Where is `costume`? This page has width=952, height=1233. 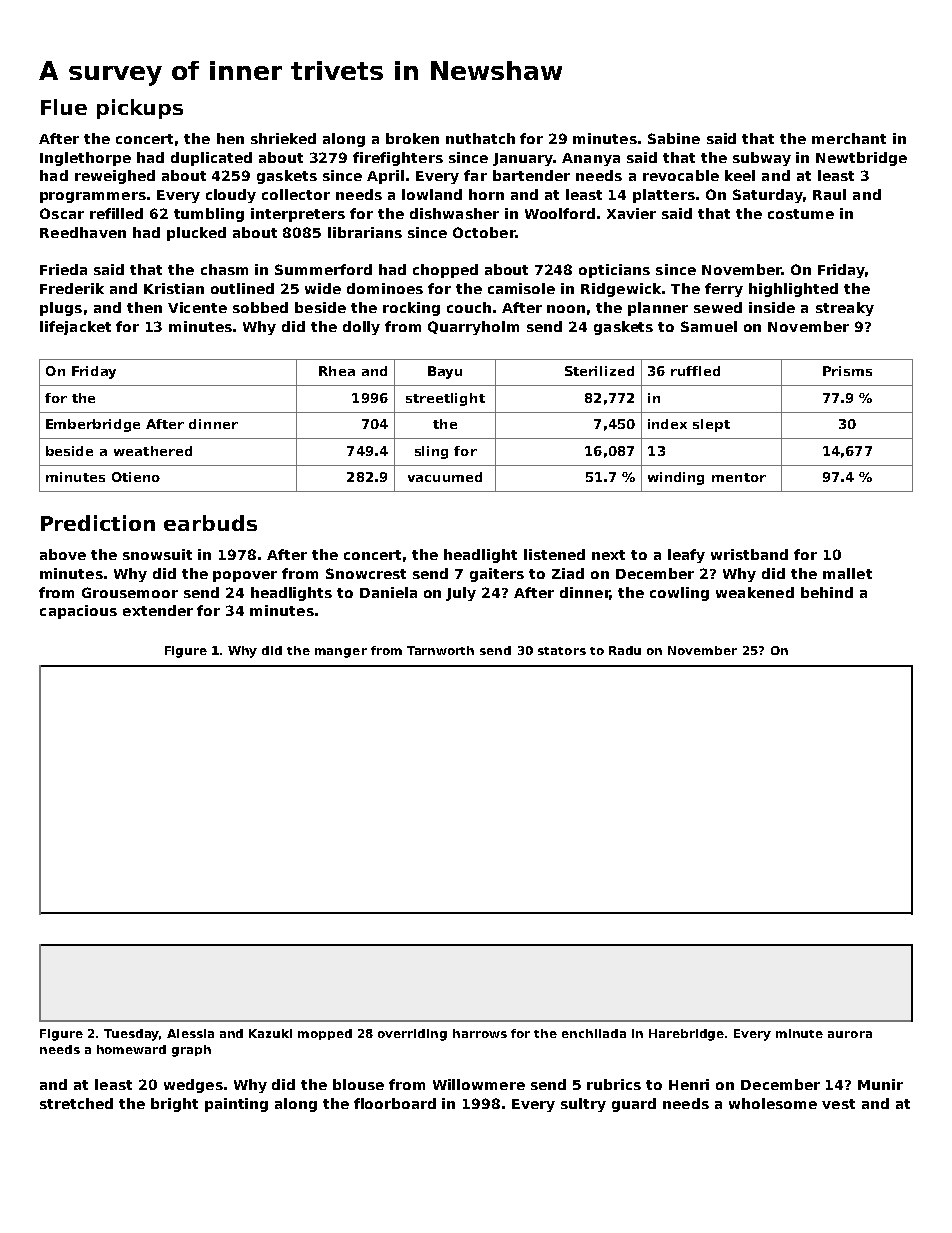
costume is located at coordinates (801, 214).
